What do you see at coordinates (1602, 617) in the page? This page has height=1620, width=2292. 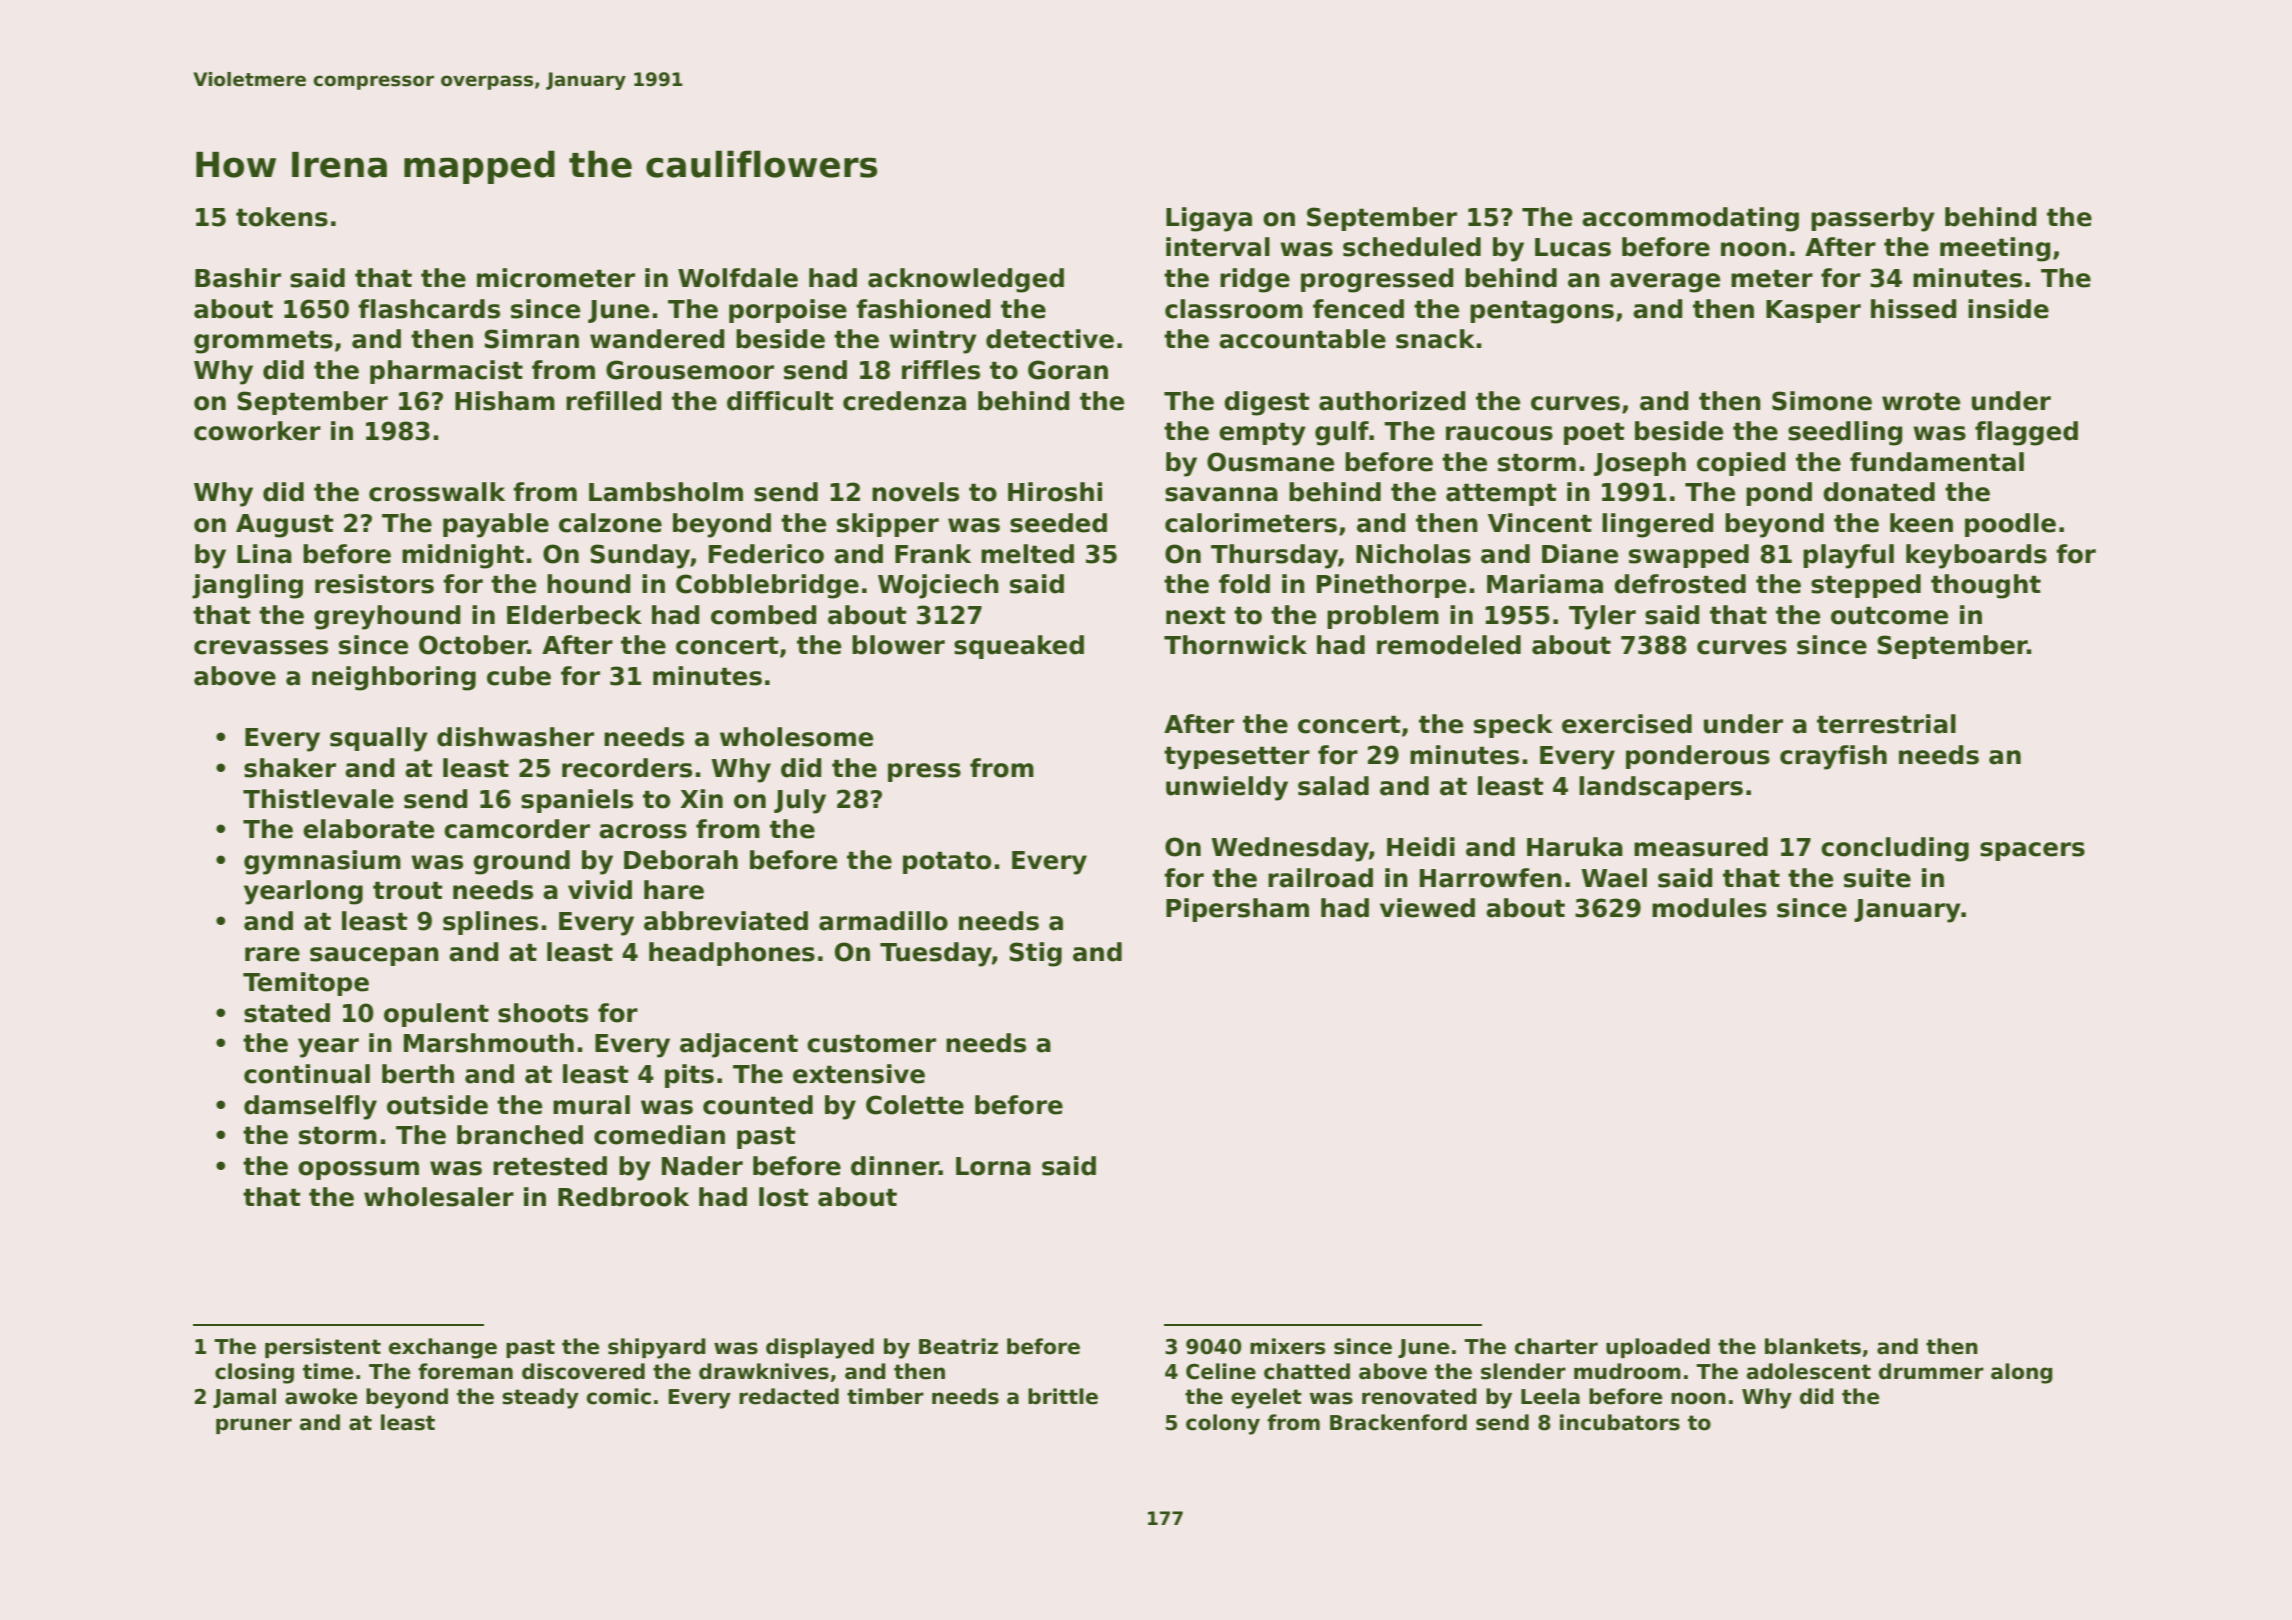 I see `Tyler` at bounding box center [1602, 617].
